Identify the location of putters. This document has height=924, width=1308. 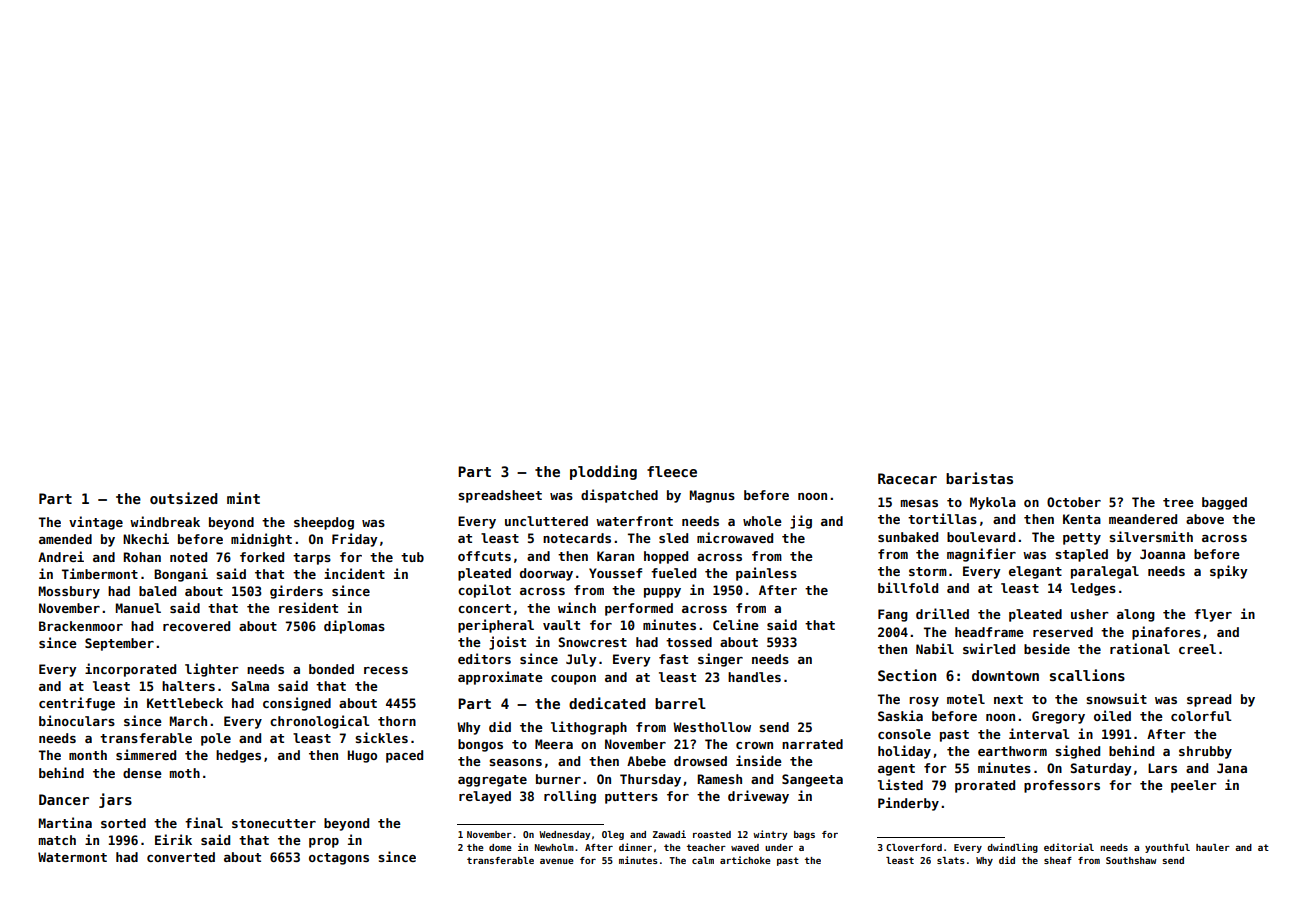
(631, 798).
